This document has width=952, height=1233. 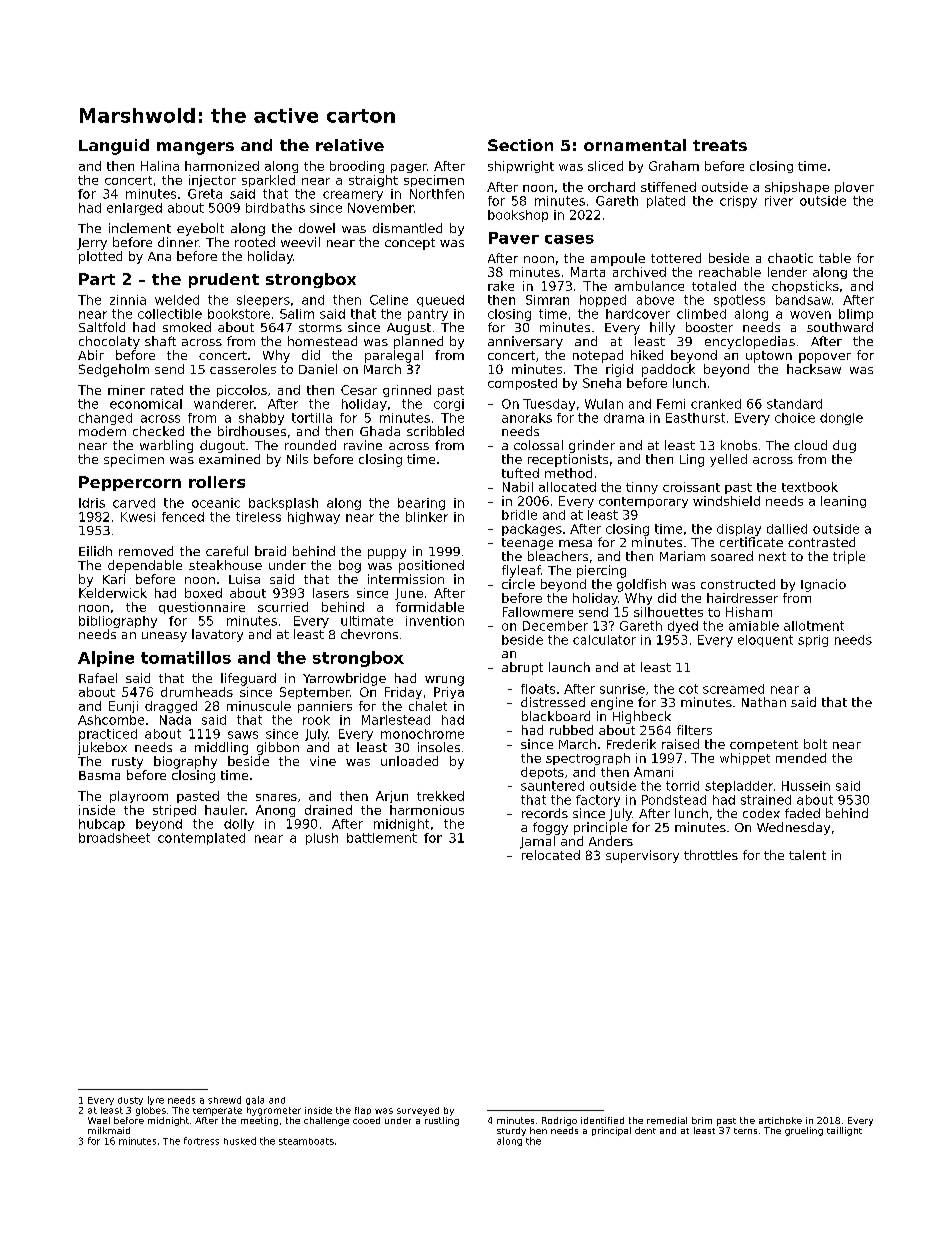 What do you see at coordinates (437, 194) in the document?
I see `Northfen` at bounding box center [437, 194].
